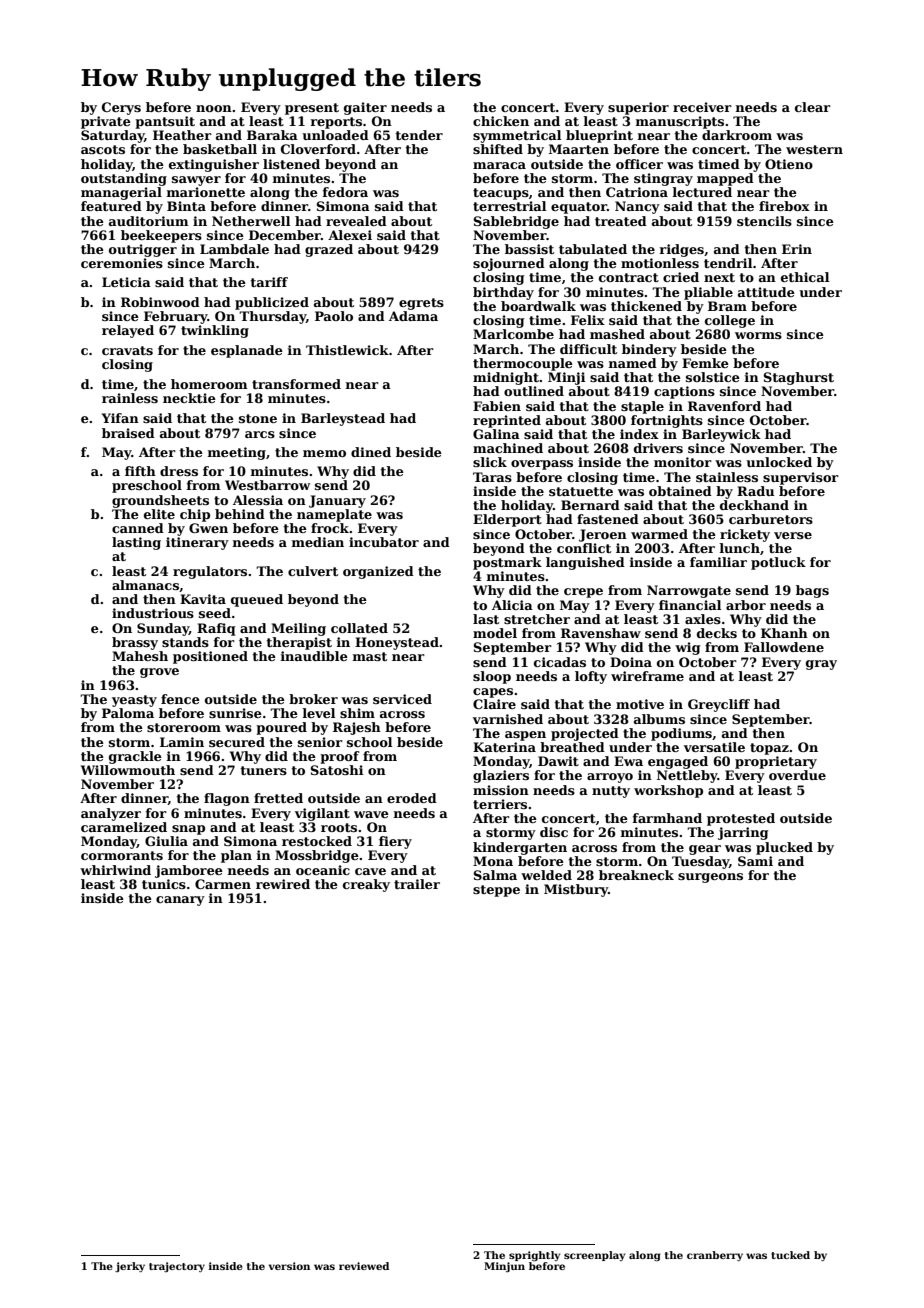 The width and height of the screenshot is (924, 1308). I want to click on behind, so click(240, 514).
